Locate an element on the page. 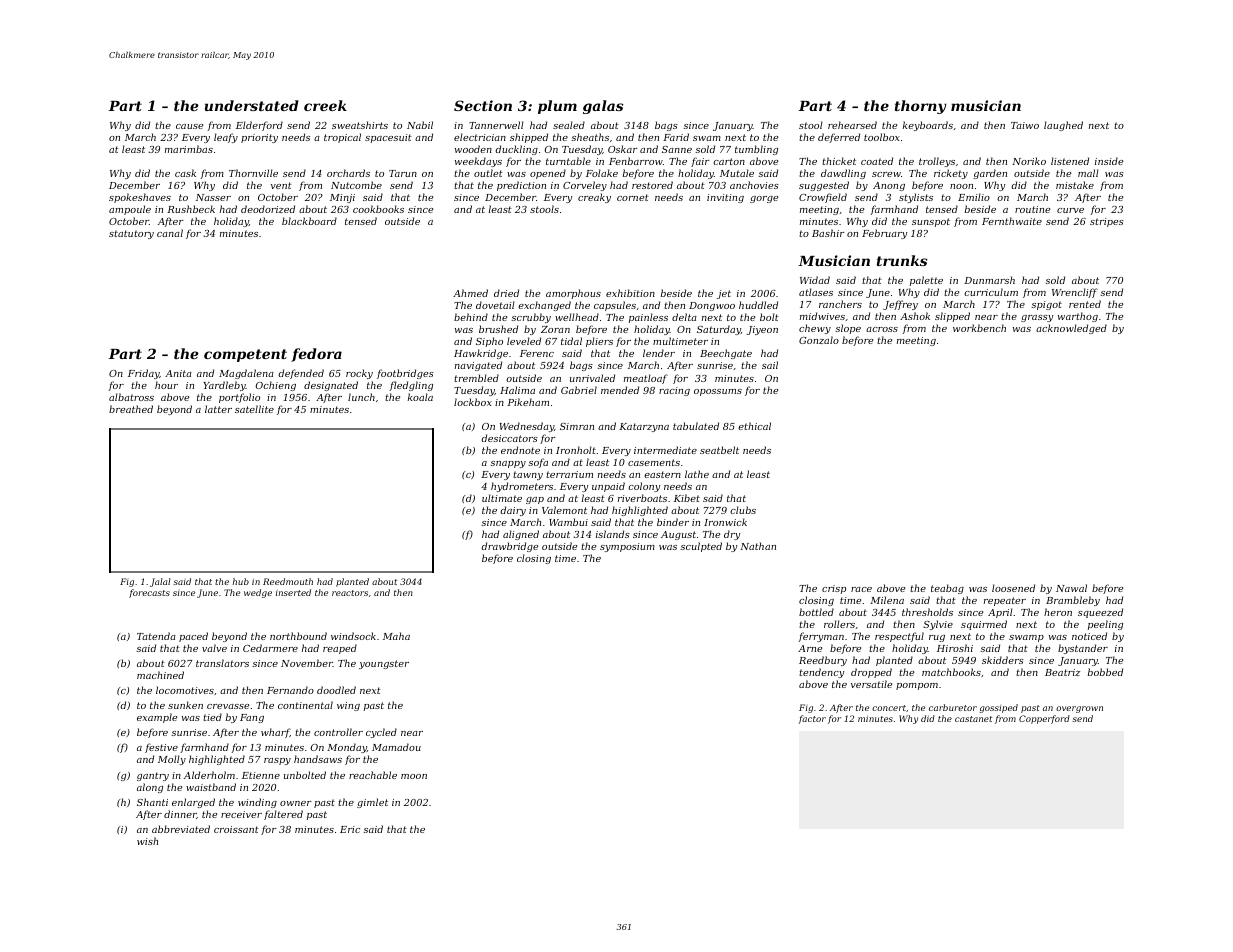  acknowledged is located at coordinates (1071, 329).
